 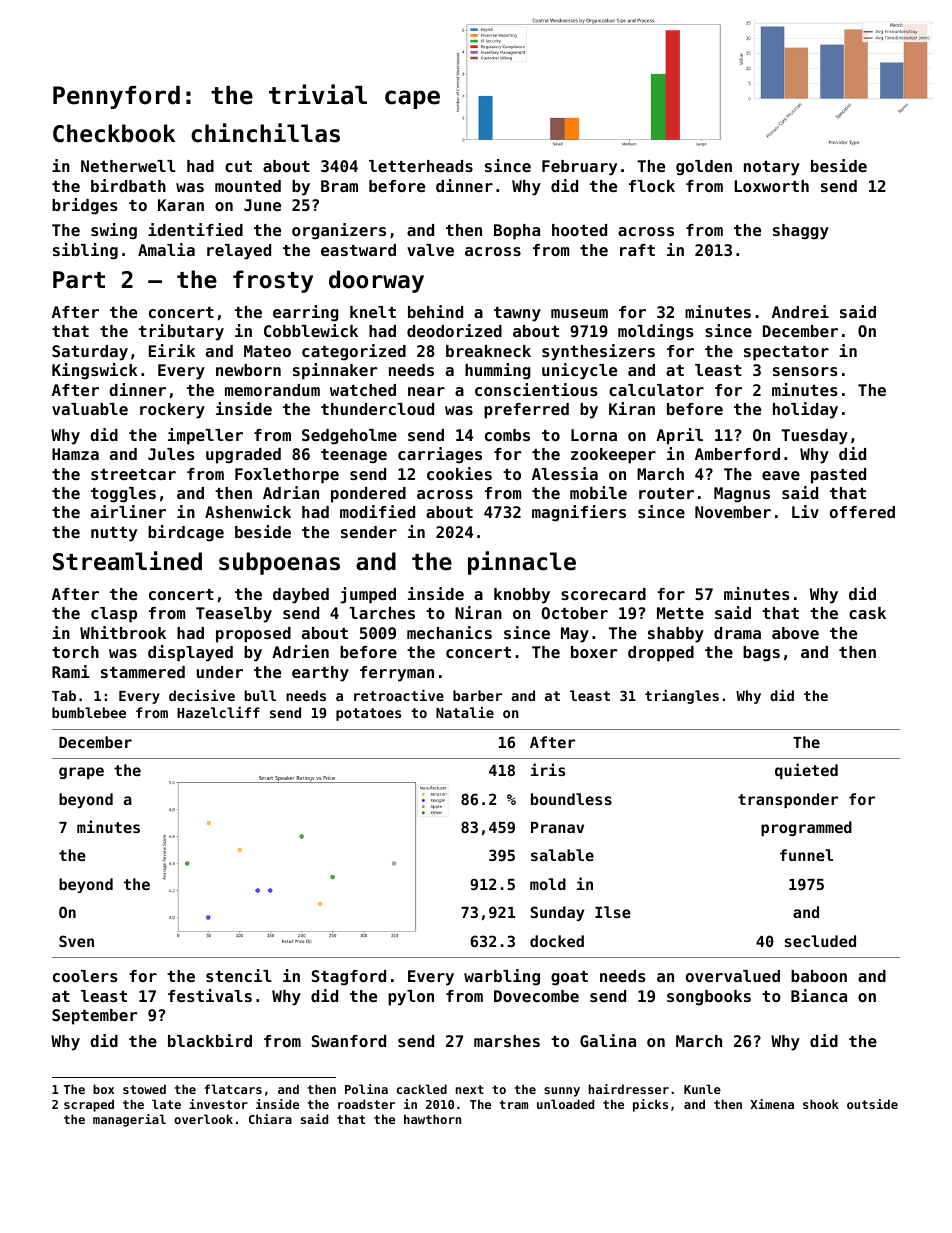 I want to click on newborn, so click(x=248, y=370).
